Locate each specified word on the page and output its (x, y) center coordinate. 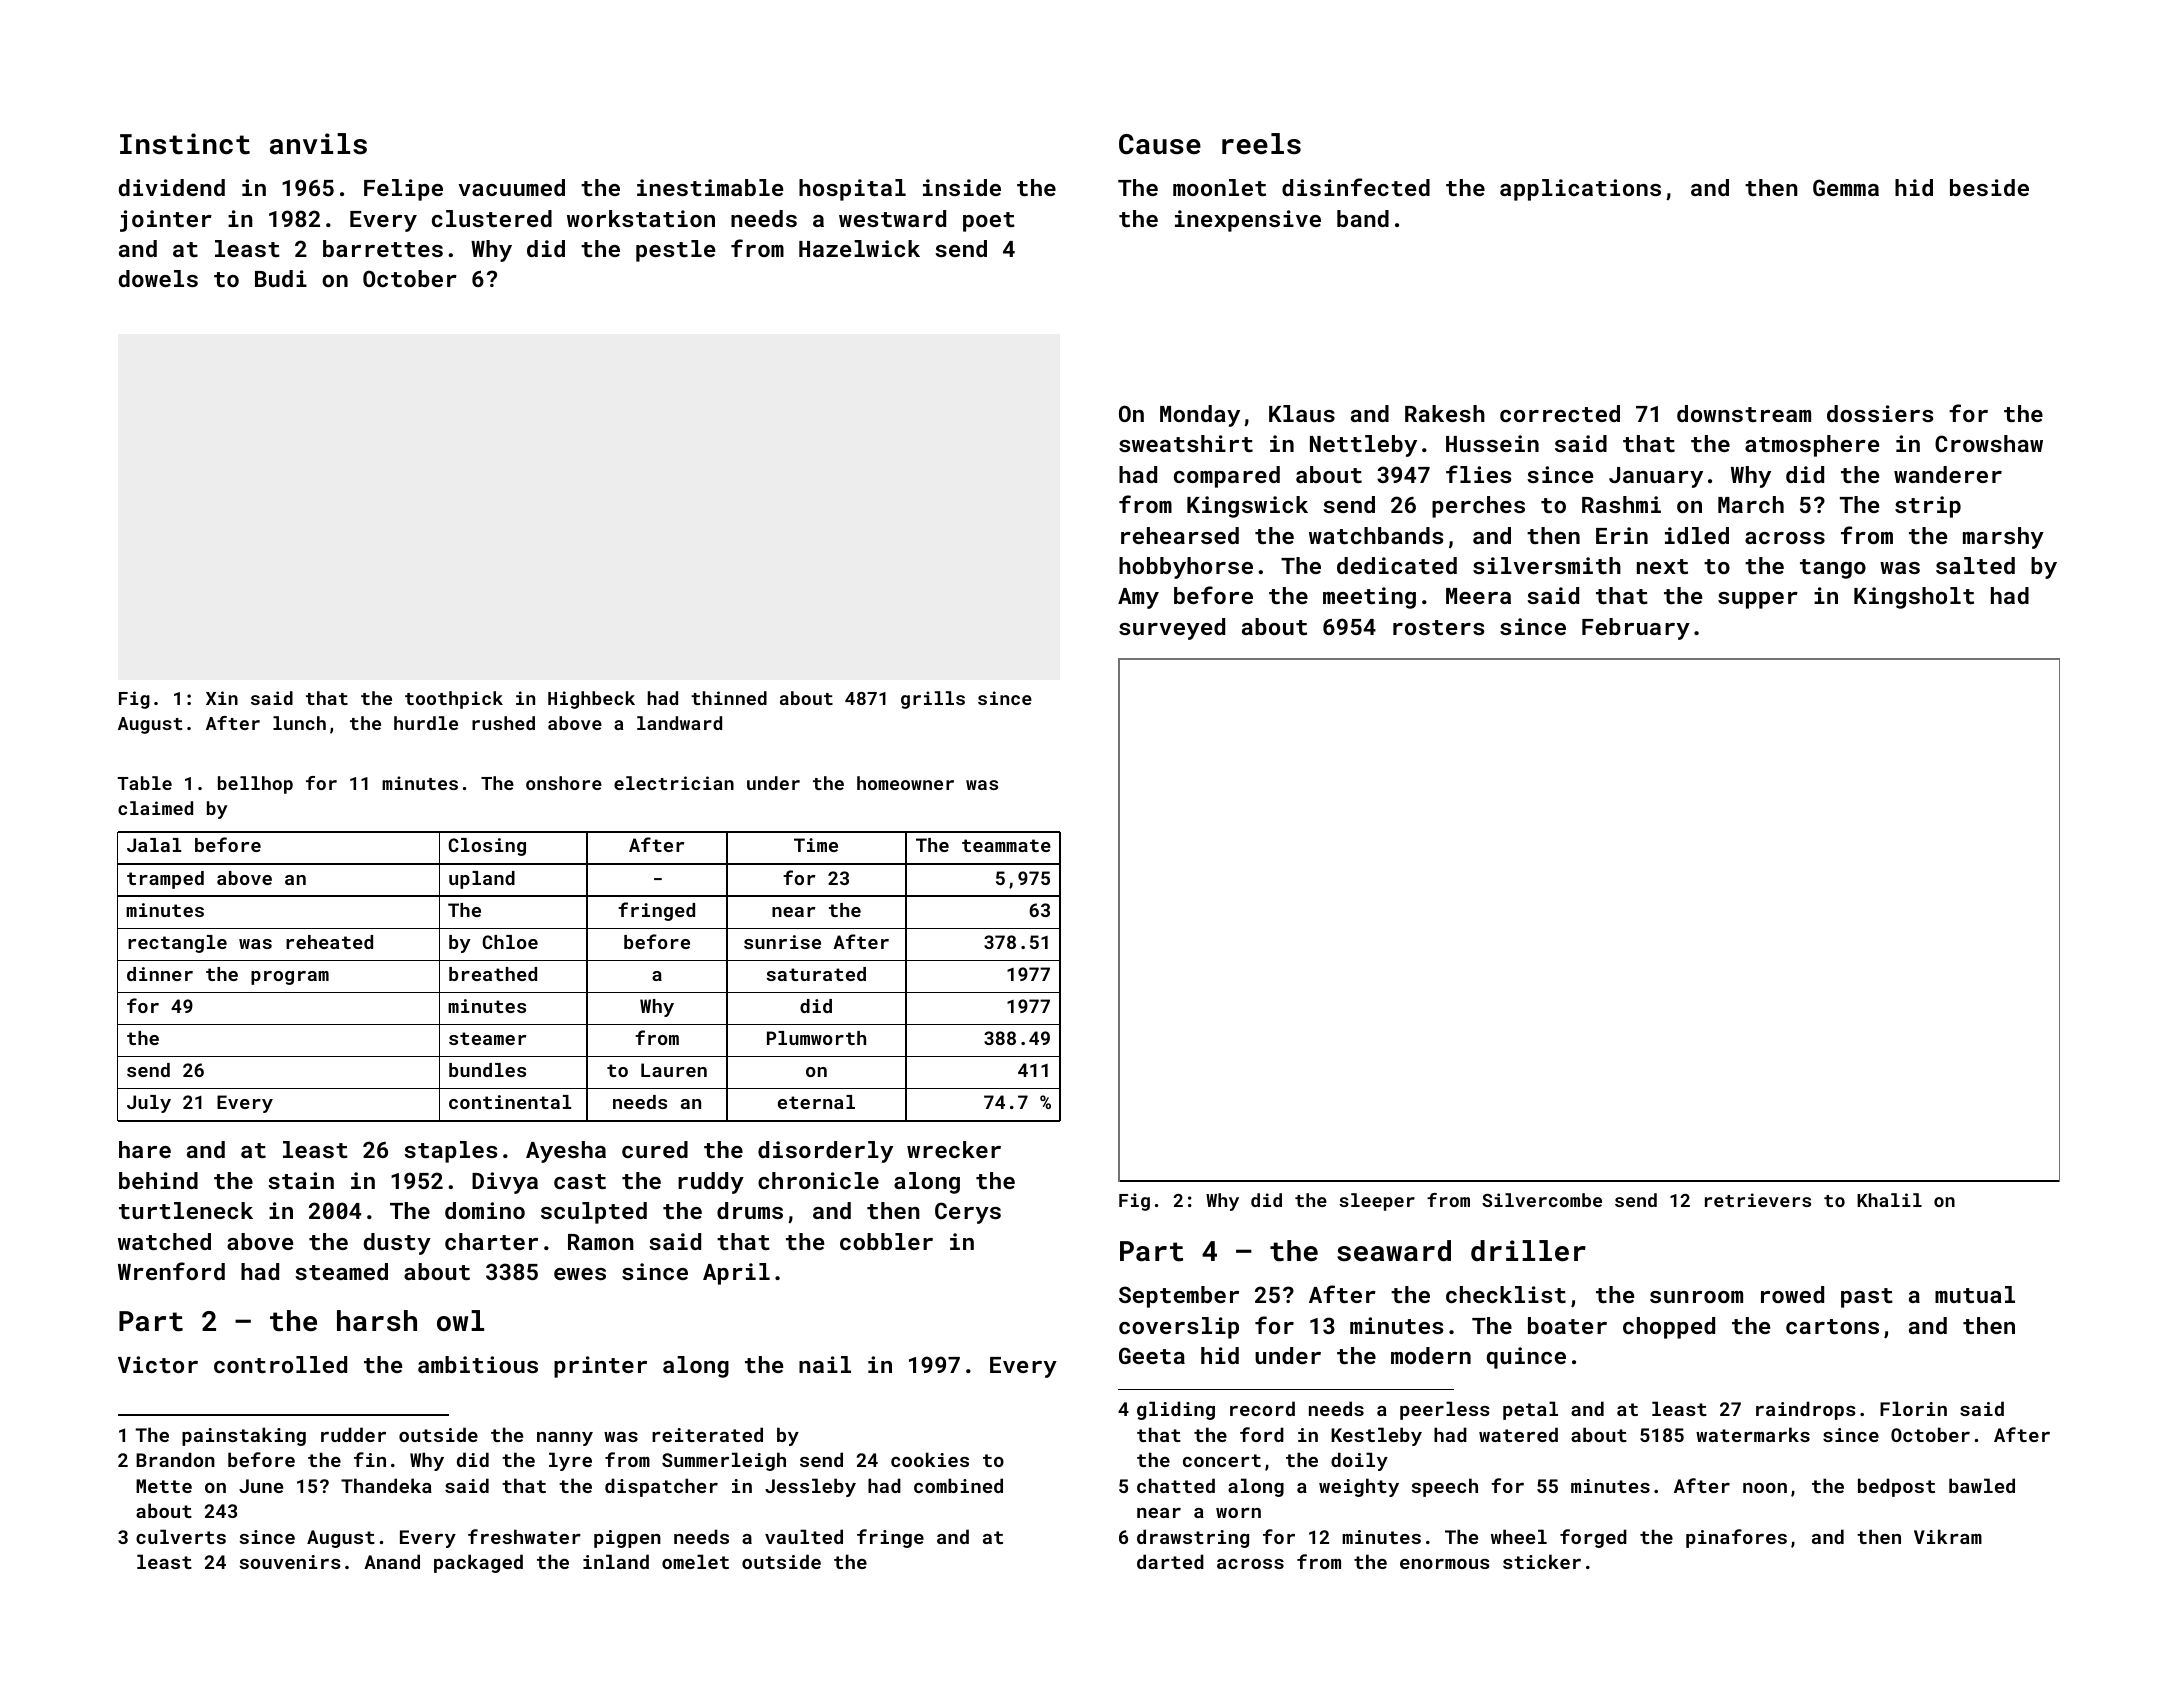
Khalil (1889, 1200)
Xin (222, 698)
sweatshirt (1186, 443)
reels (1261, 144)
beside (1989, 187)
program (290, 978)
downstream (1744, 413)
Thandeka (386, 1485)
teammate (1006, 845)
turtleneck (186, 1210)
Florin (1913, 1408)
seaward (1394, 1251)
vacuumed (511, 187)
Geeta (1152, 1355)
